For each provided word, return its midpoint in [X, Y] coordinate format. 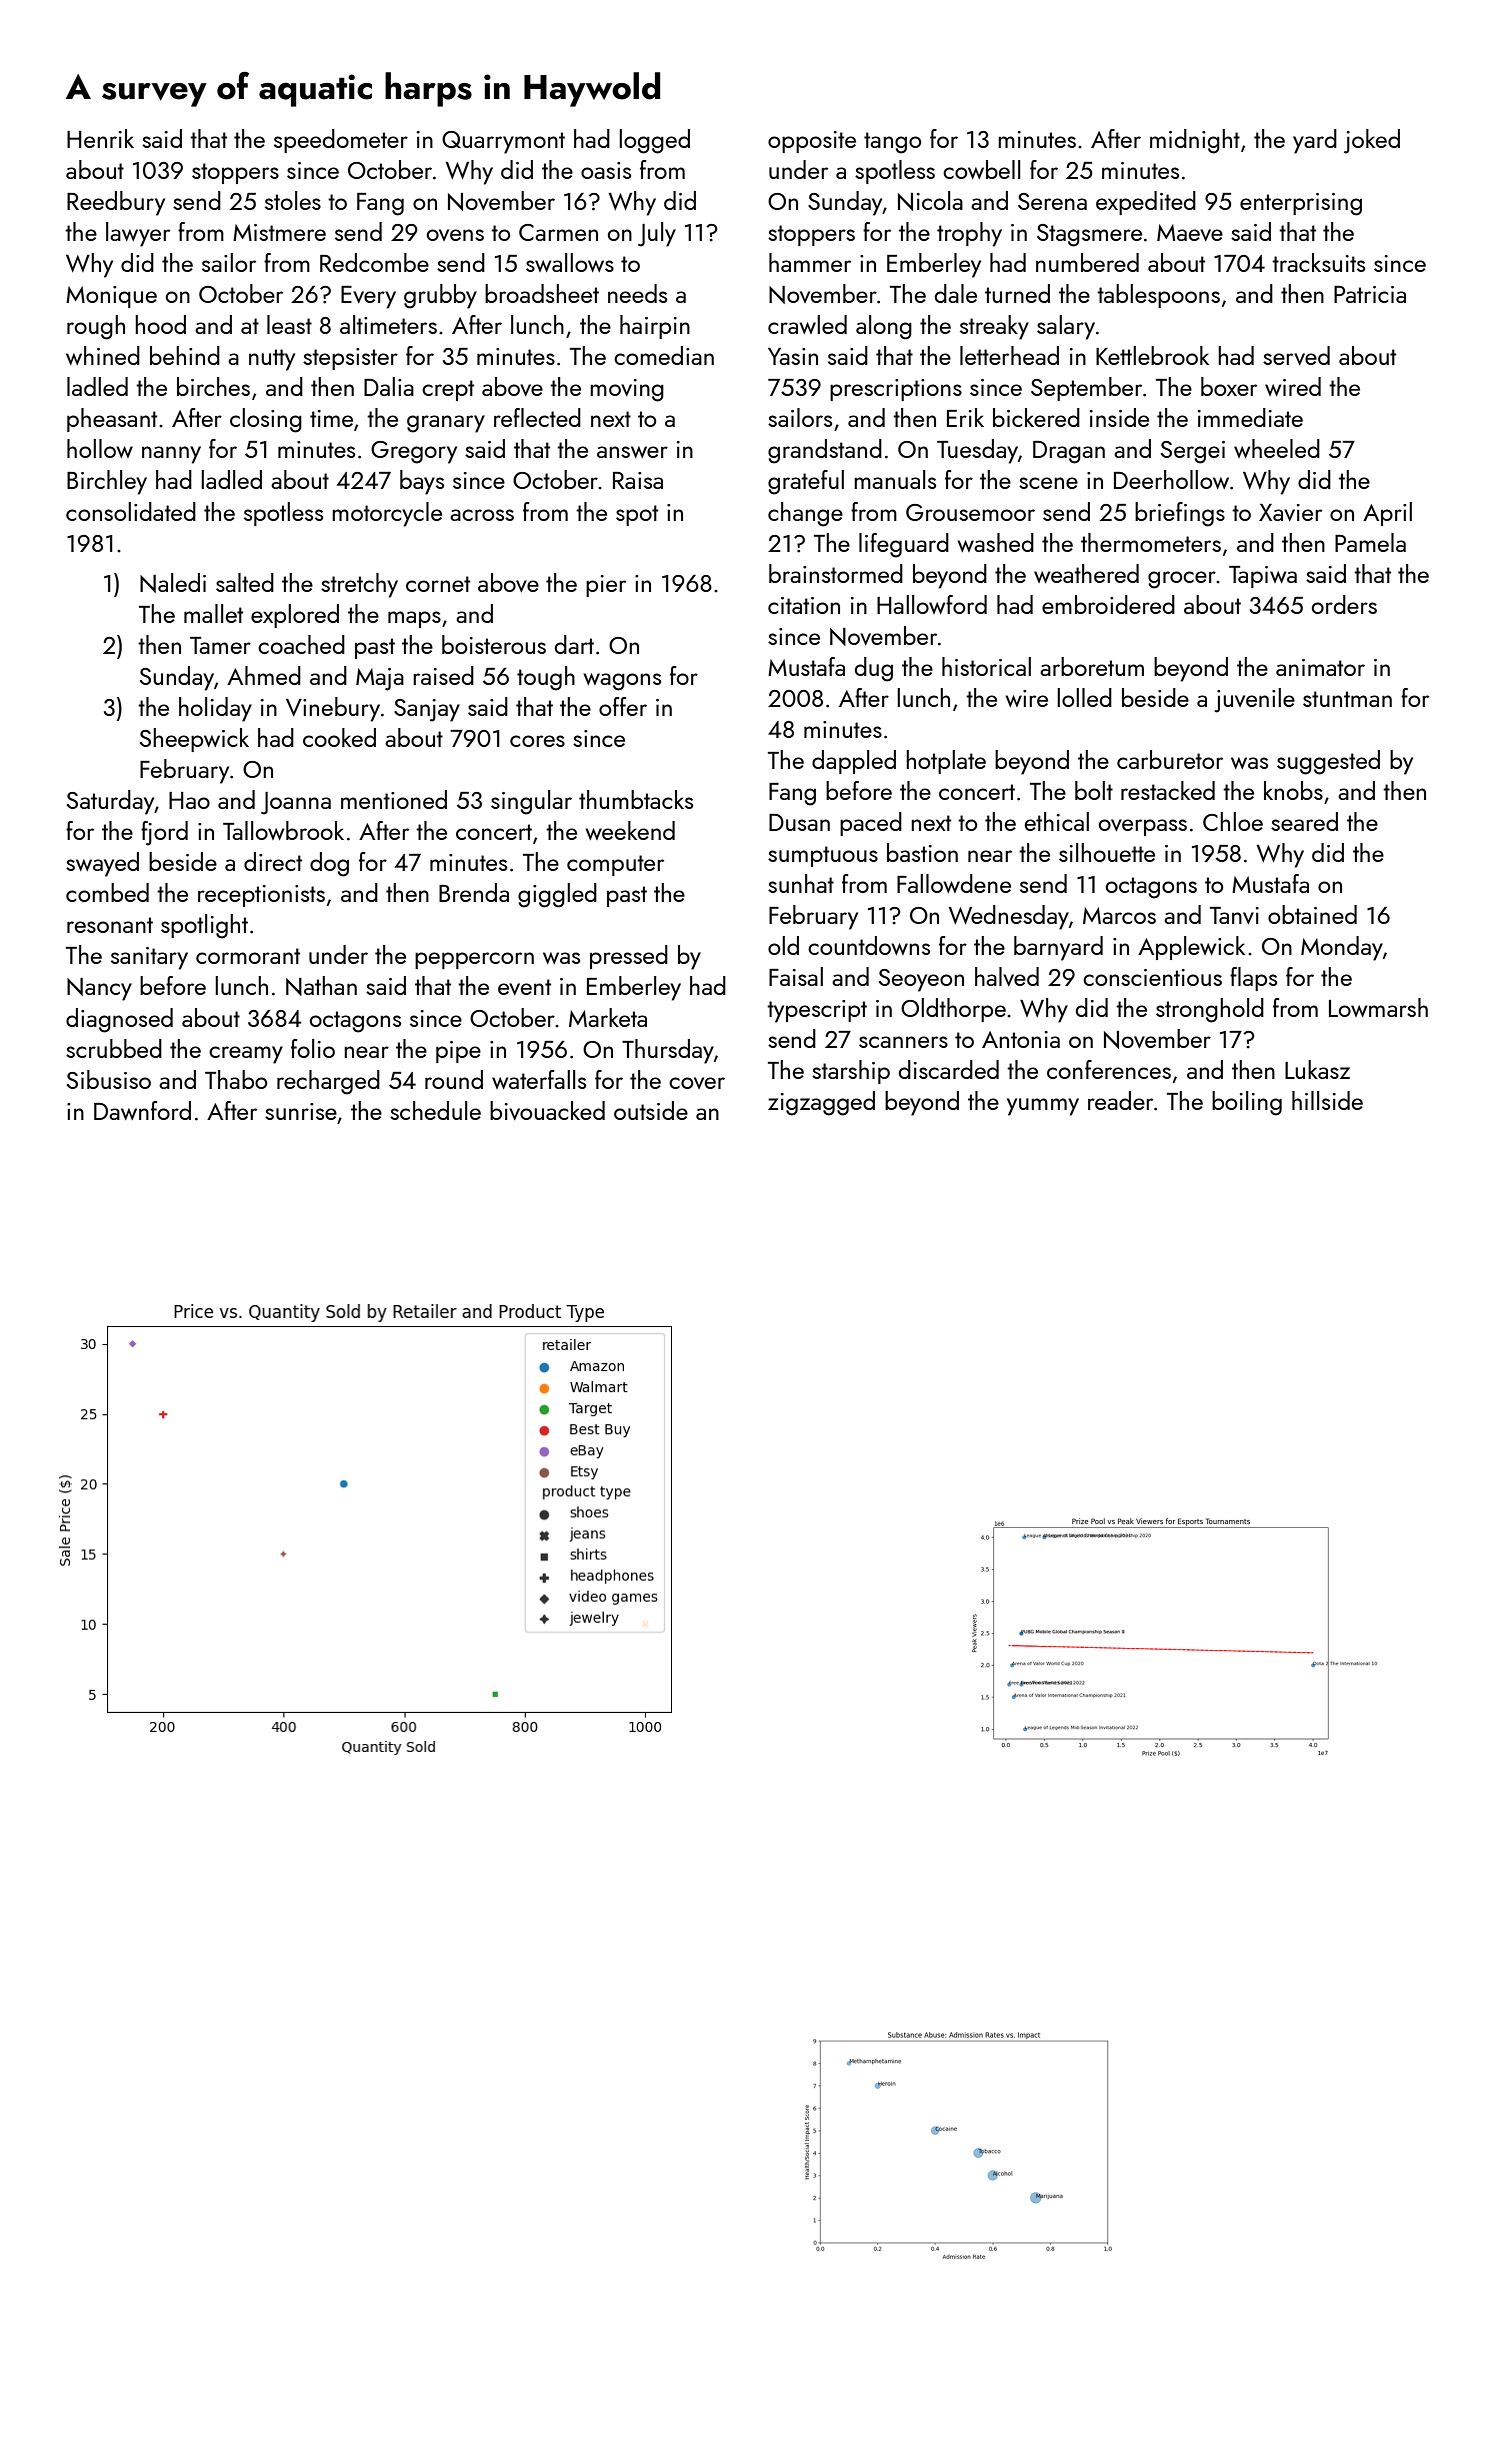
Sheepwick [194, 740]
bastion [922, 852]
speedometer [341, 141]
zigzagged [821, 1103]
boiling [1247, 1103]
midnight [1195, 141]
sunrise [301, 1111]
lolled [1084, 697]
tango [892, 143]
